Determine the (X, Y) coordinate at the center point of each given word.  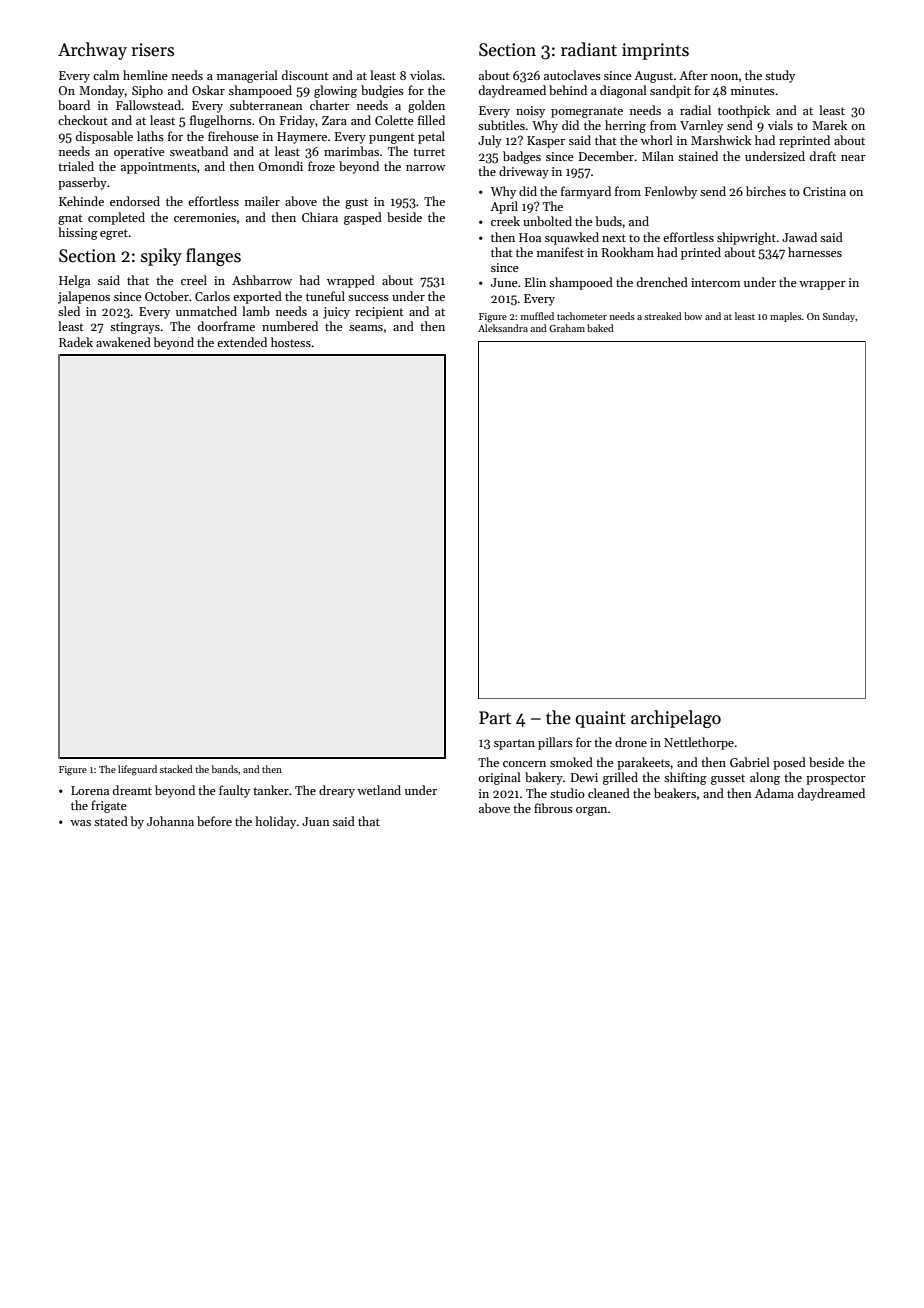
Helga (74, 281)
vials (780, 125)
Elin (535, 282)
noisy (530, 112)
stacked (176, 769)
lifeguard (137, 770)
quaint (600, 719)
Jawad (799, 237)
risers (152, 50)
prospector (836, 779)
